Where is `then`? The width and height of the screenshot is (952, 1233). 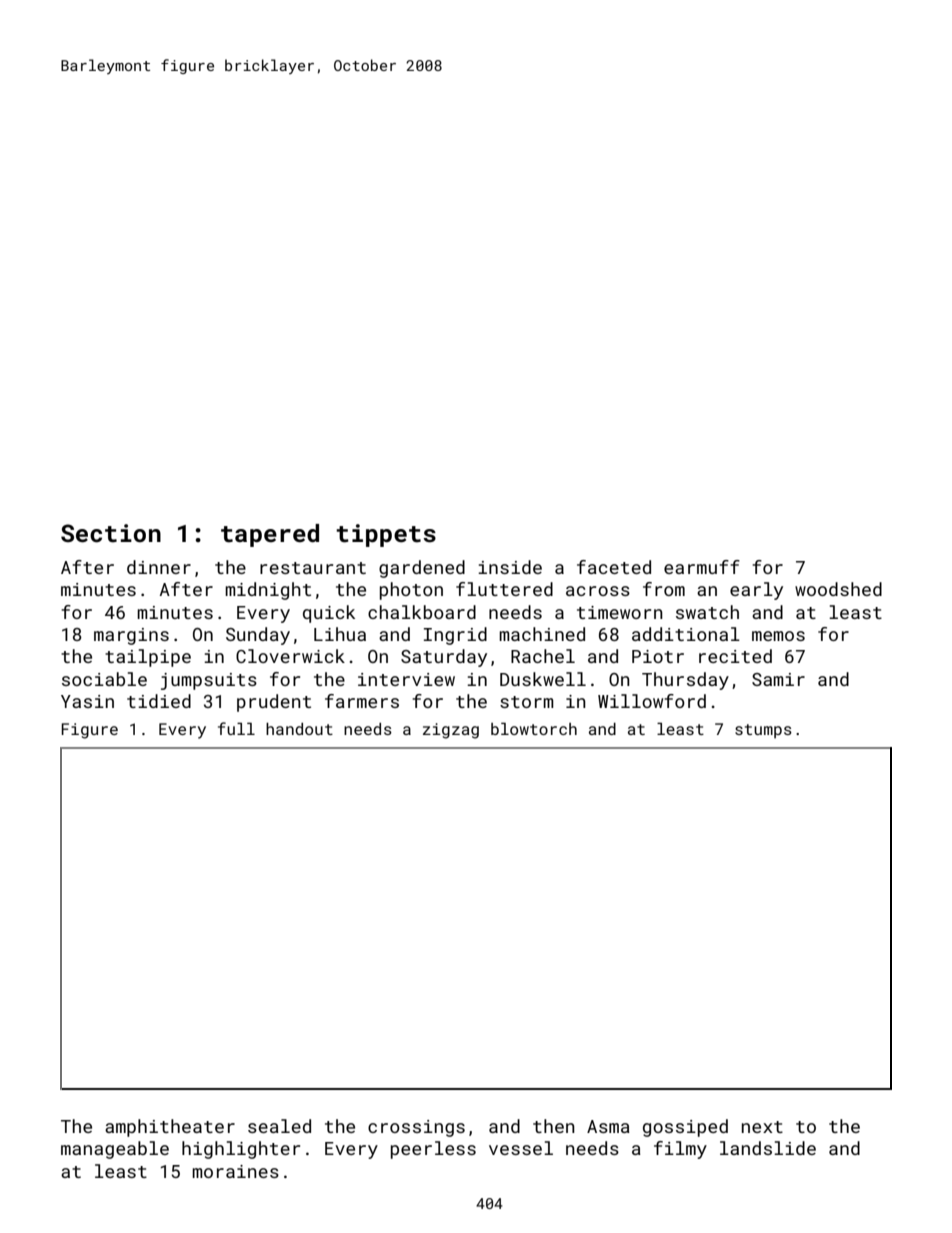
then is located at coordinates (554, 1126).
